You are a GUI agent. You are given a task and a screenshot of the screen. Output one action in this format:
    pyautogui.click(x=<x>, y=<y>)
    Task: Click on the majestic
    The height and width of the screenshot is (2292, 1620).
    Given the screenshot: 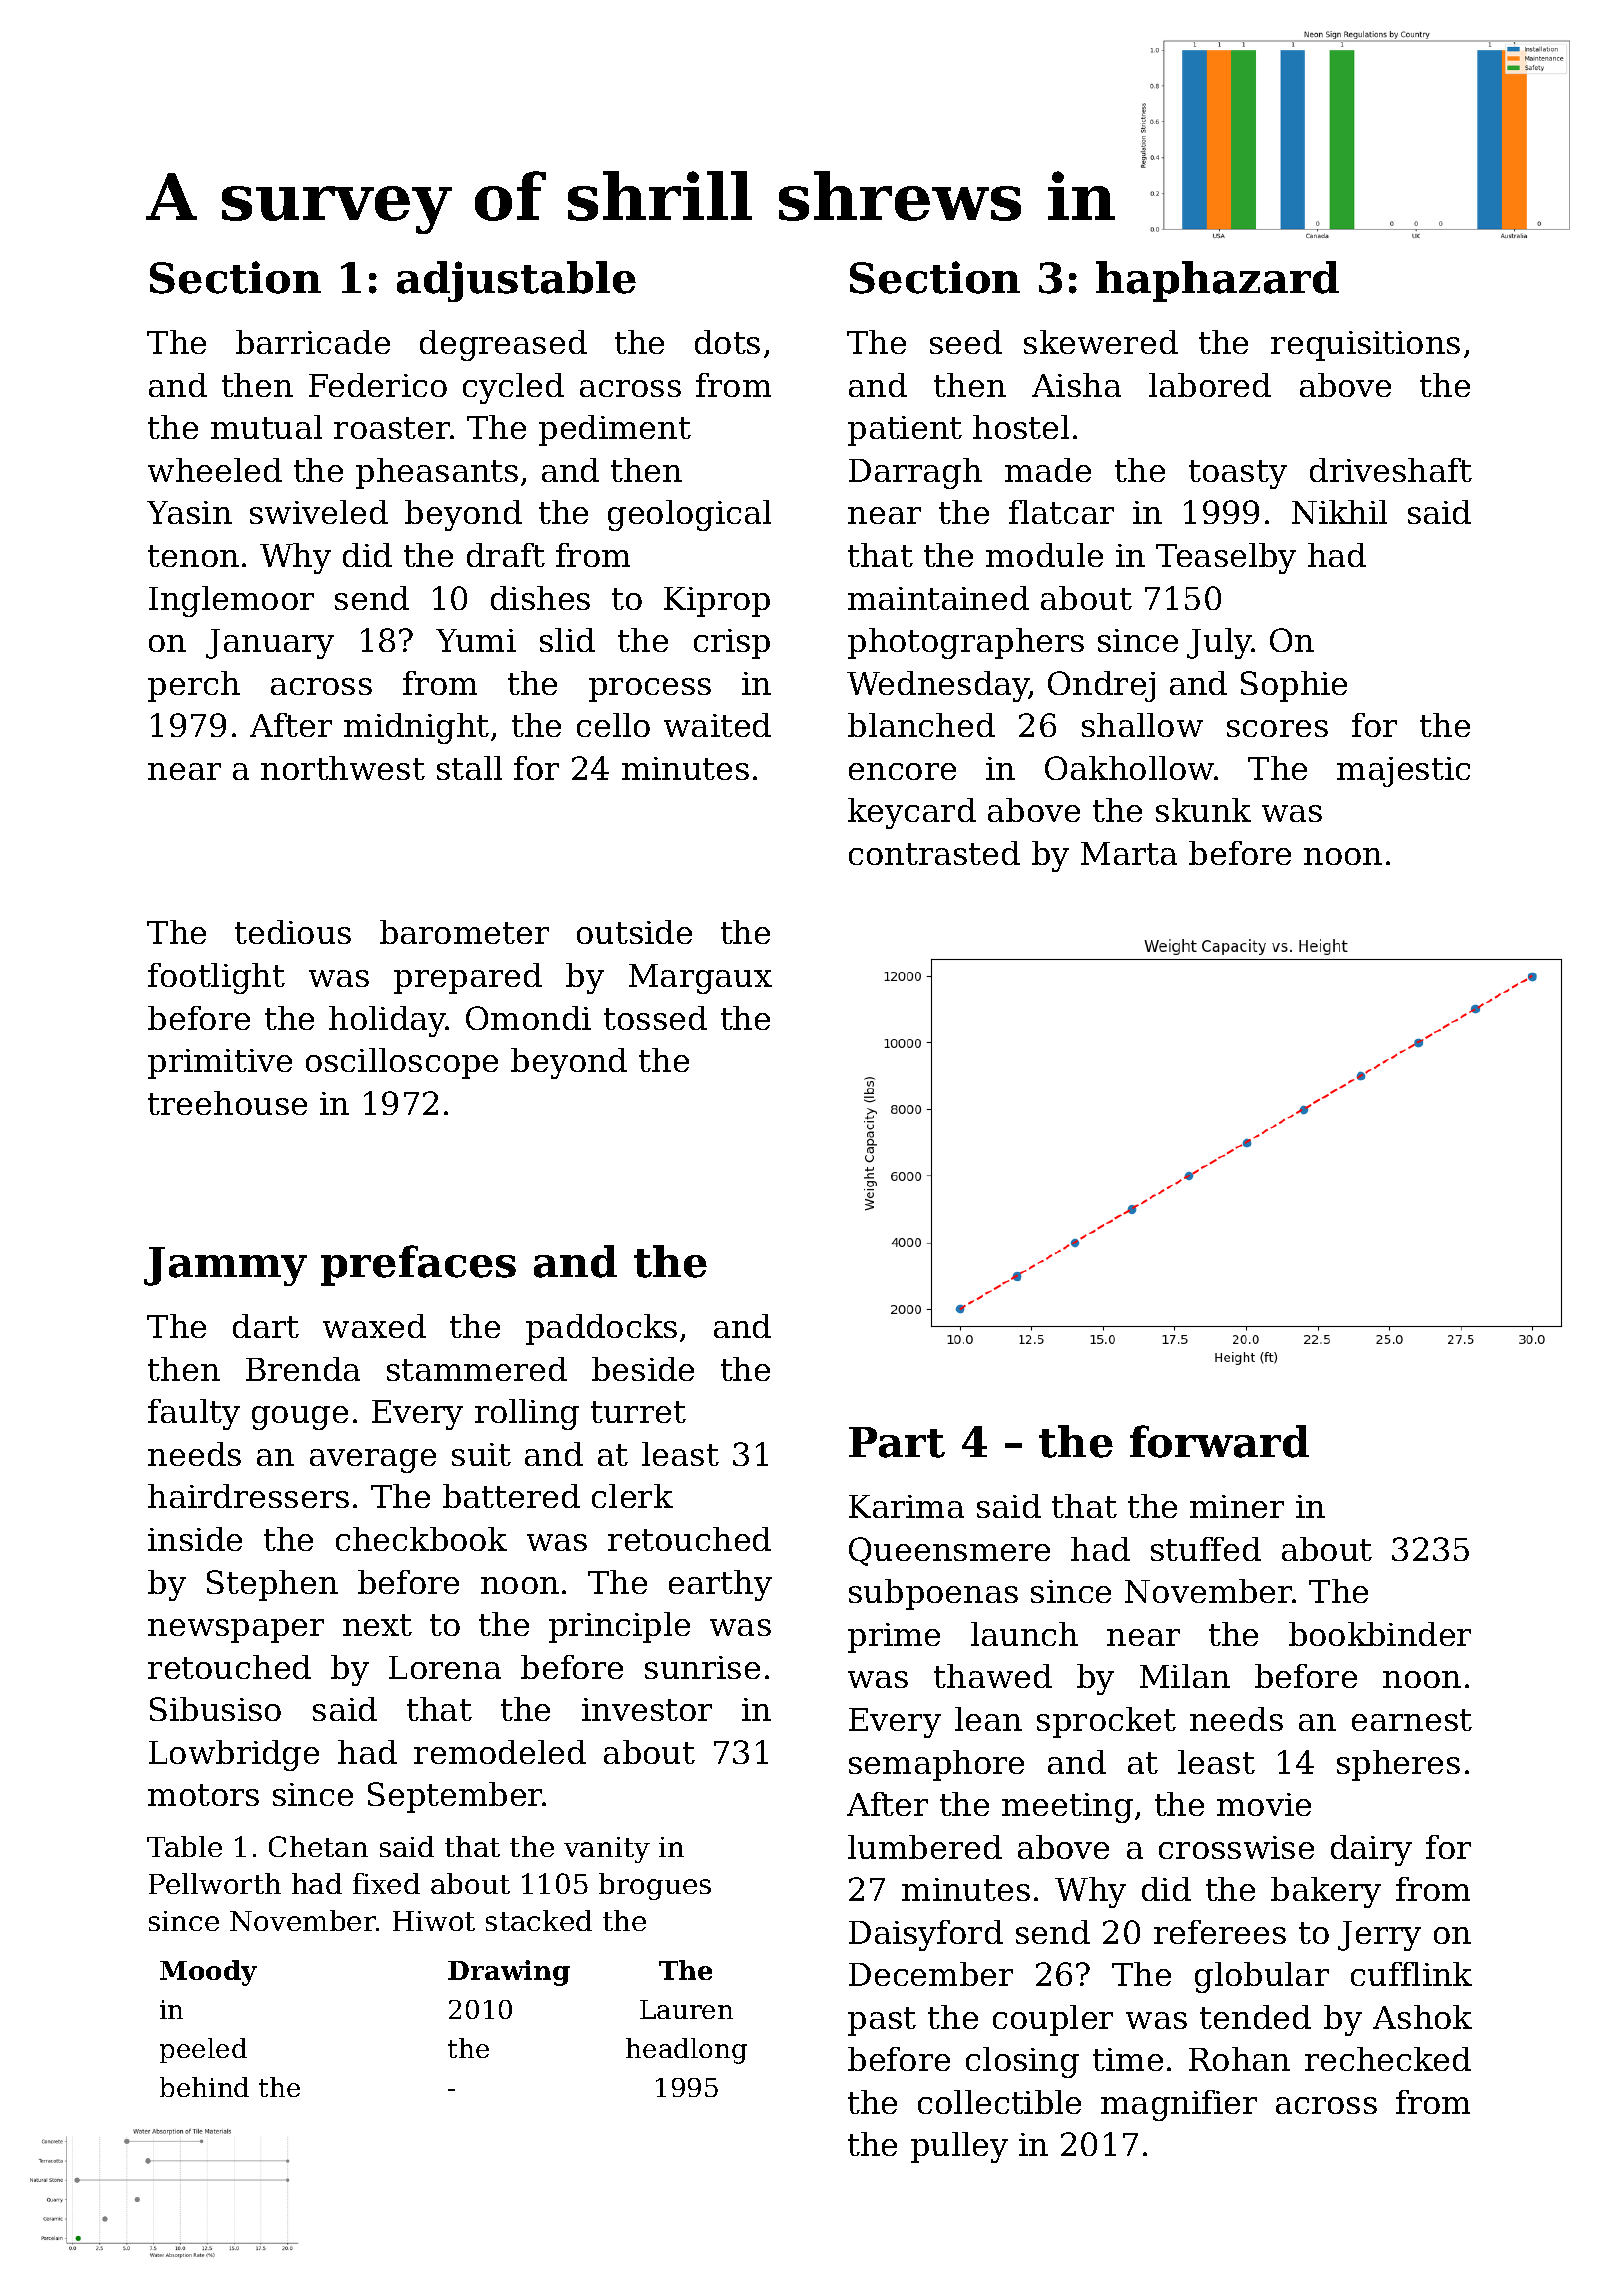 What is the action you would take?
    pyautogui.click(x=1403, y=772)
